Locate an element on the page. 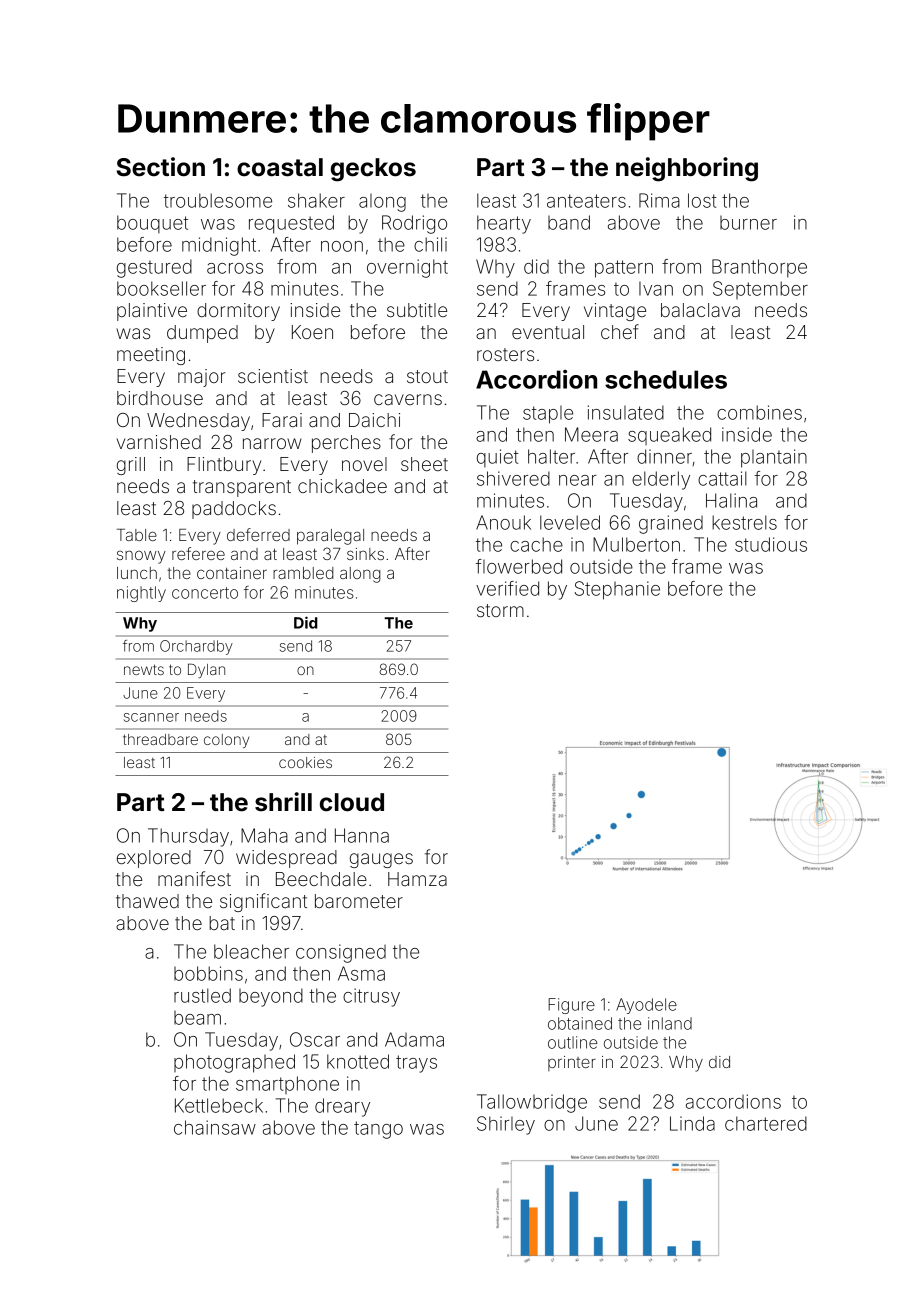  tango is located at coordinates (378, 1130).
